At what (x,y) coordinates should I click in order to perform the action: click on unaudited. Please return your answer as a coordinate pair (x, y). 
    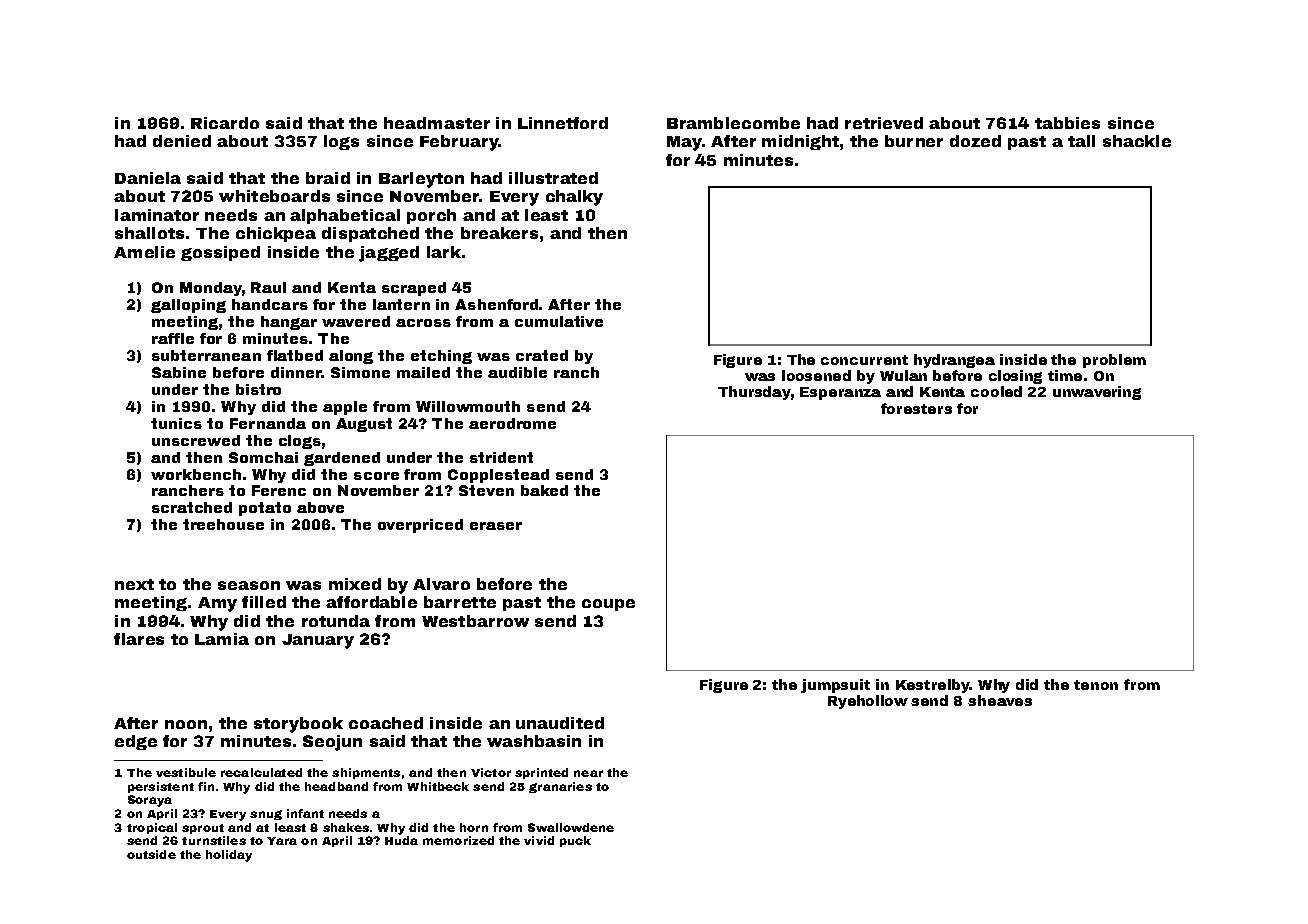
    Looking at the image, I should click on (560, 723).
